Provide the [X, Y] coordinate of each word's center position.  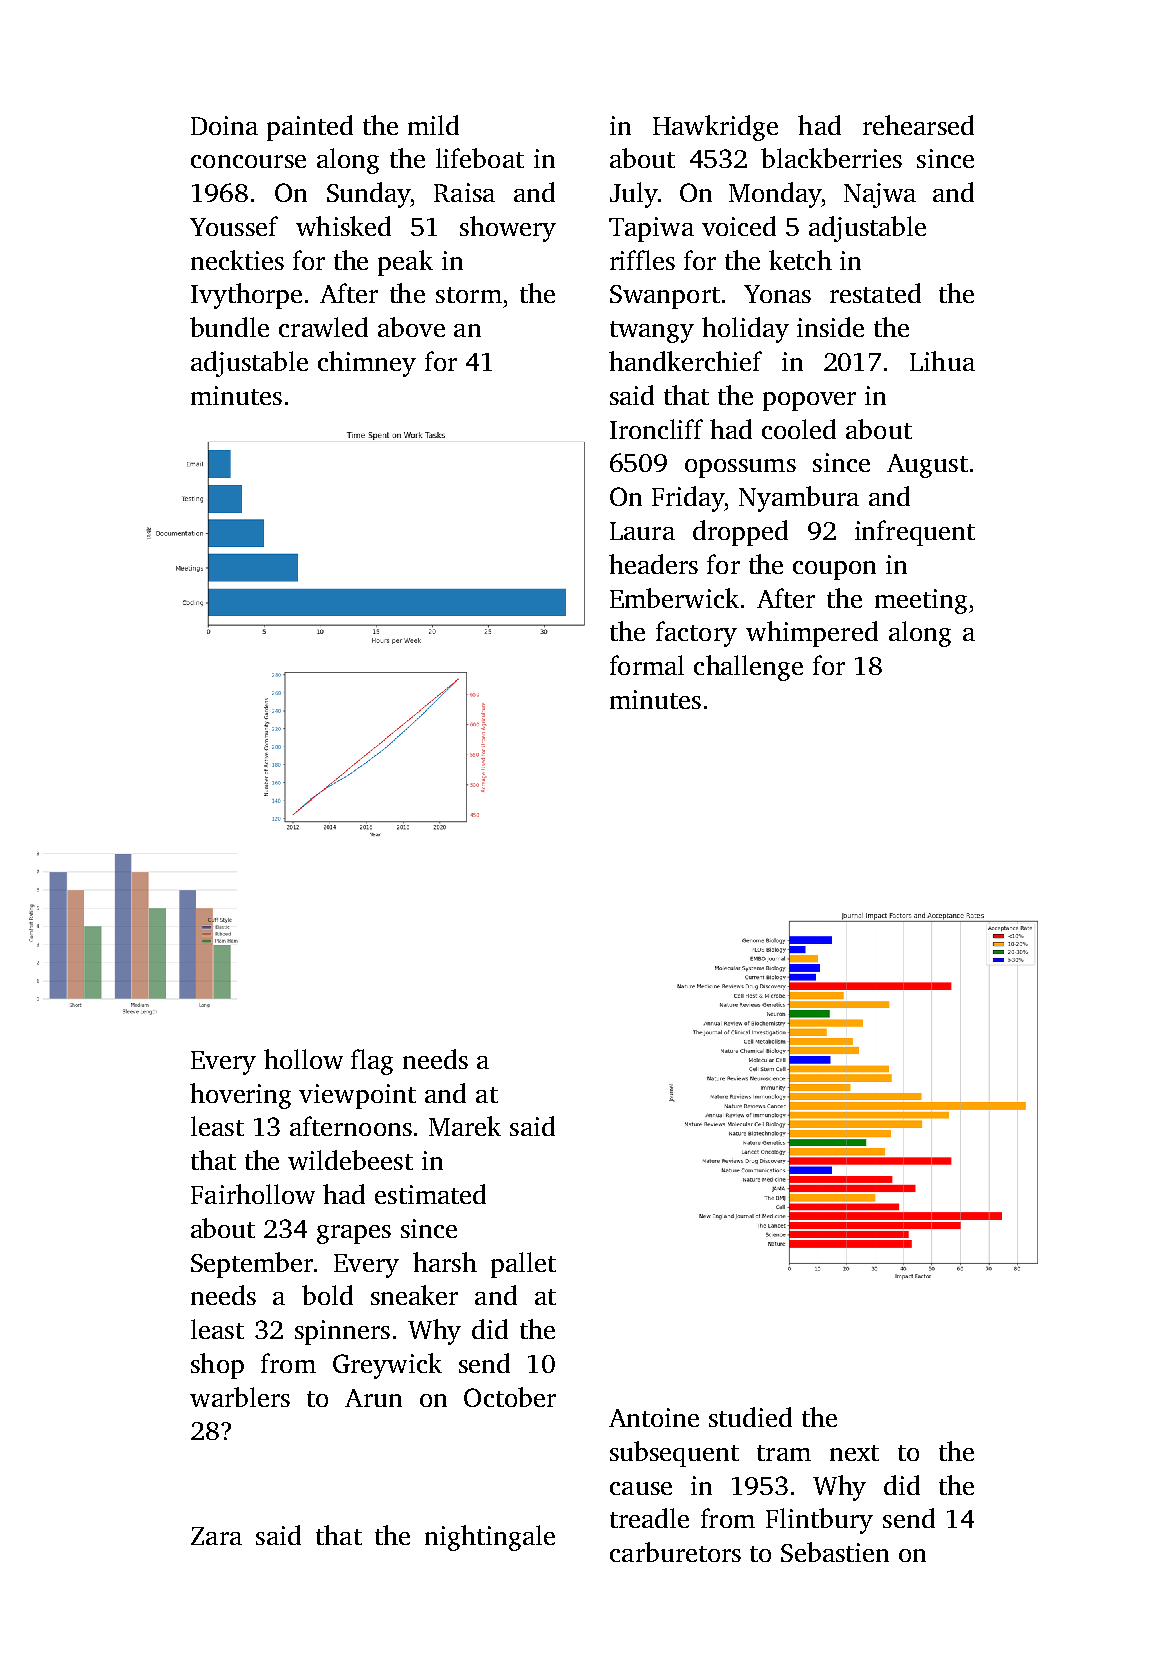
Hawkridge [715, 128]
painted [310, 128]
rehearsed [918, 125]
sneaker [414, 1295]
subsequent [674, 1454]
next [854, 1453]
